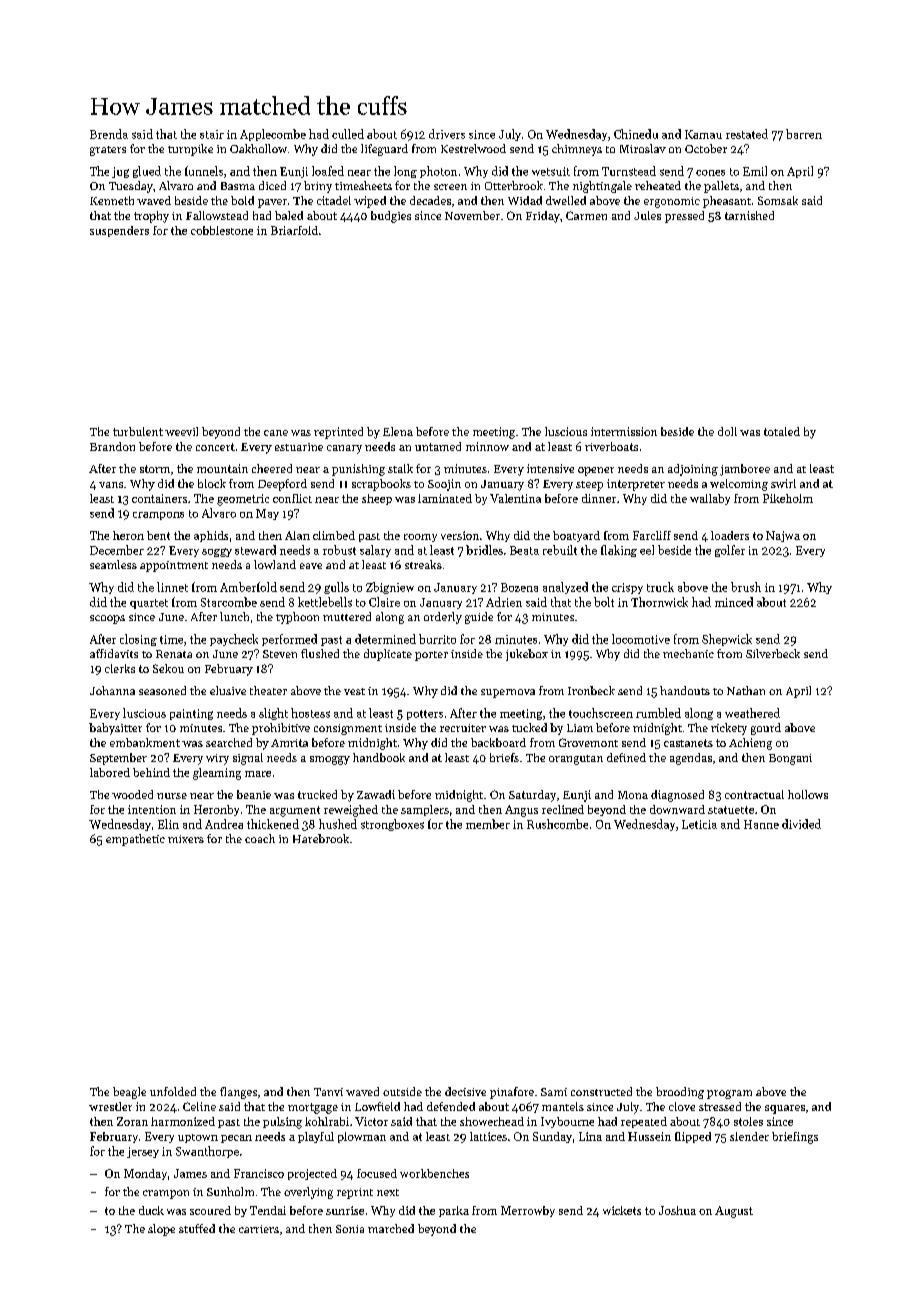  What do you see at coordinates (801, 824) in the screenshot?
I see `divided` at bounding box center [801, 824].
